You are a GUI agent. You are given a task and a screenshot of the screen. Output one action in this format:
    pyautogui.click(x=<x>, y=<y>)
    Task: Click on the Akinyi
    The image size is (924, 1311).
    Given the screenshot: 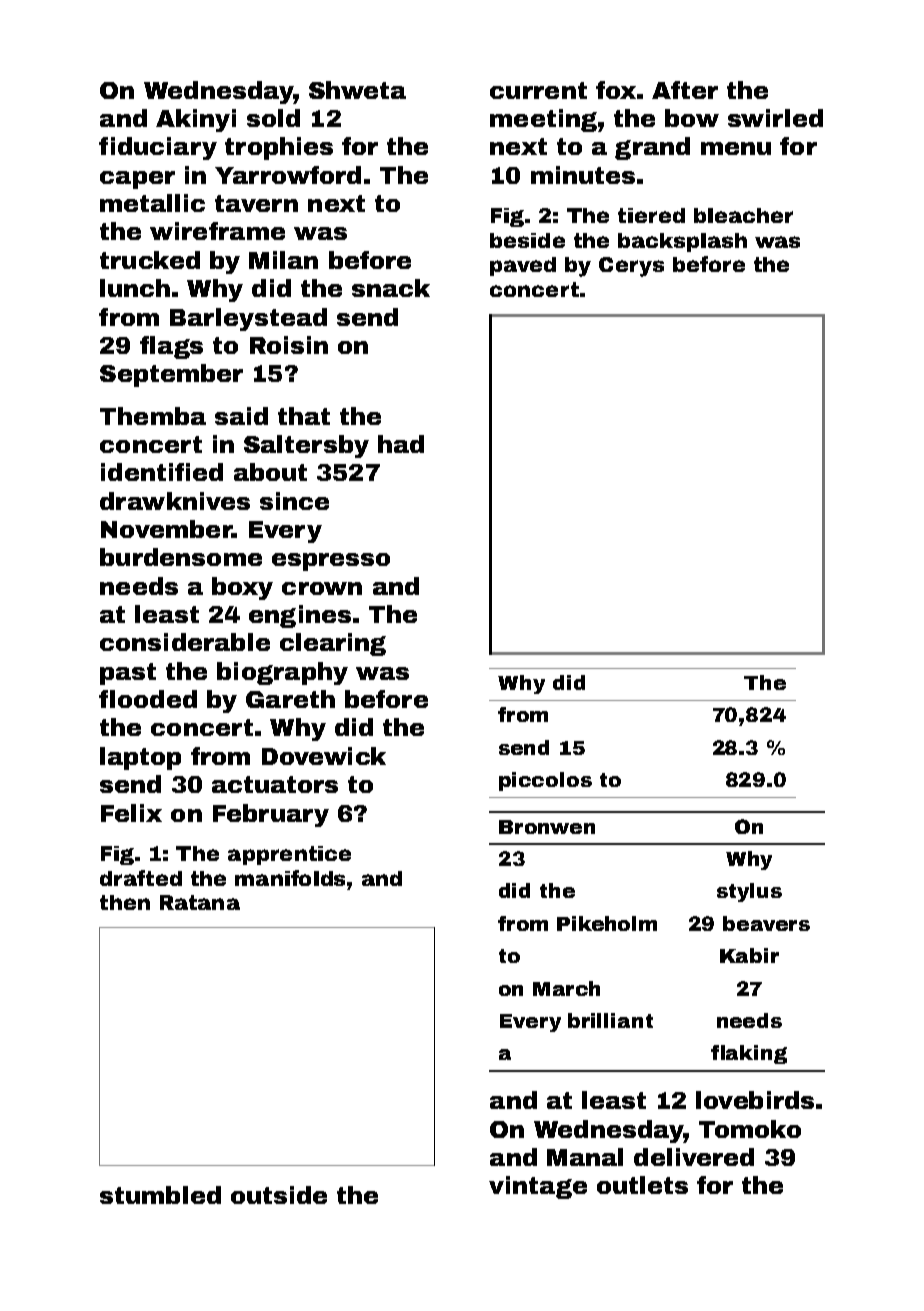 What is the action you would take?
    pyautogui.click(x=196, y=120)
